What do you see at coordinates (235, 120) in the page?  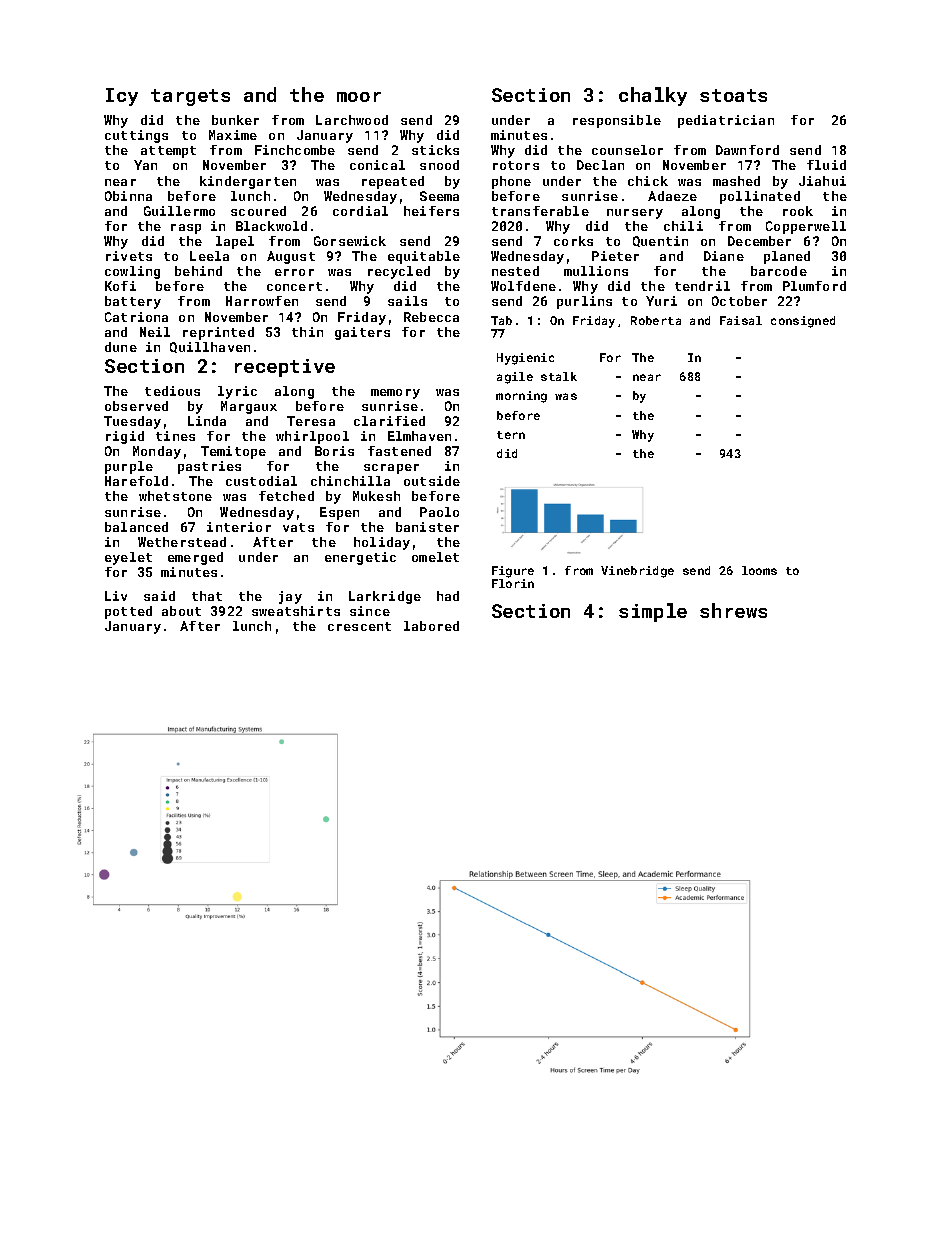 I see `bunker` at bounding box center [235, 120].
